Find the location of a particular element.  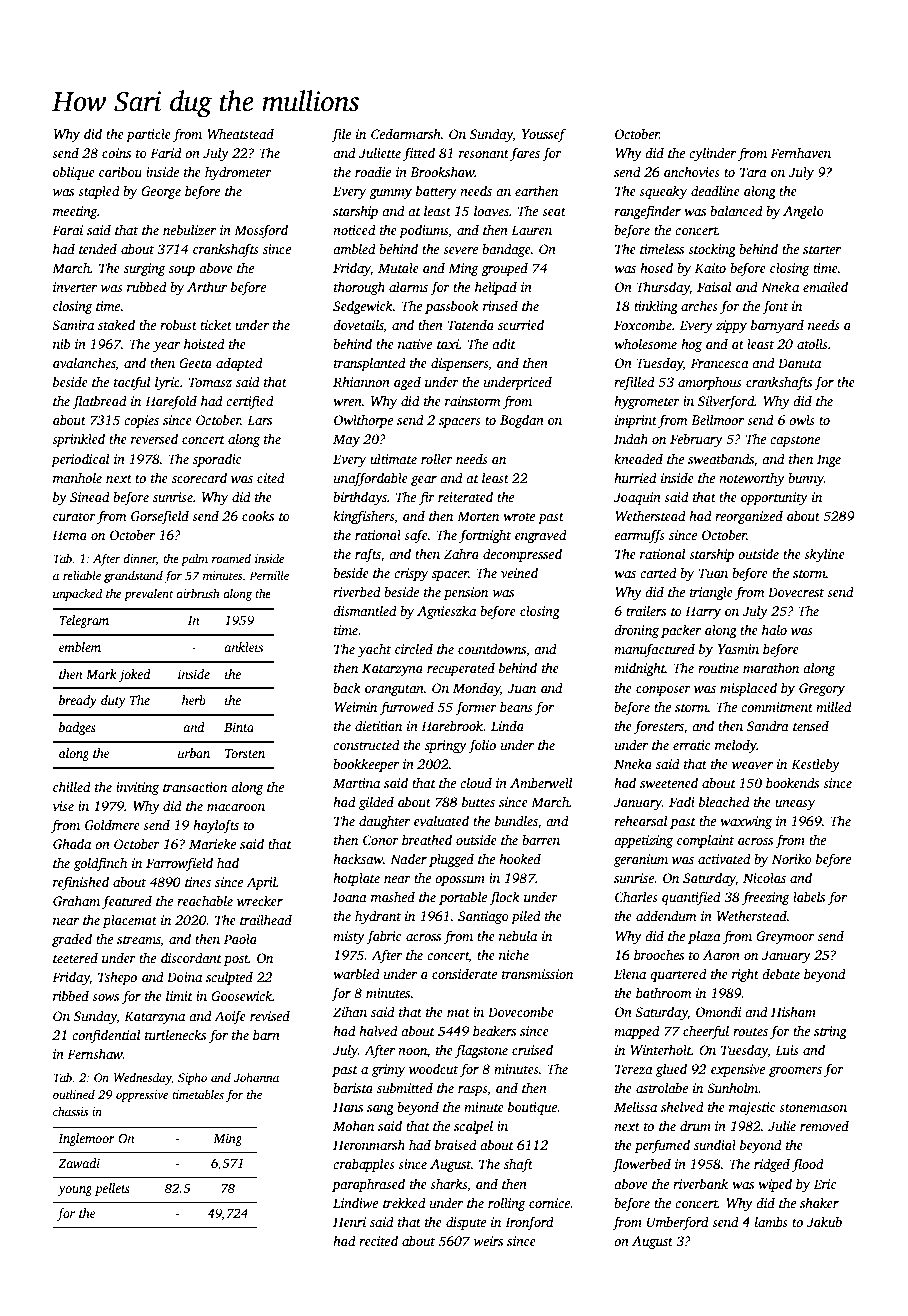

hotplate is located at coordinates (356, 879).
